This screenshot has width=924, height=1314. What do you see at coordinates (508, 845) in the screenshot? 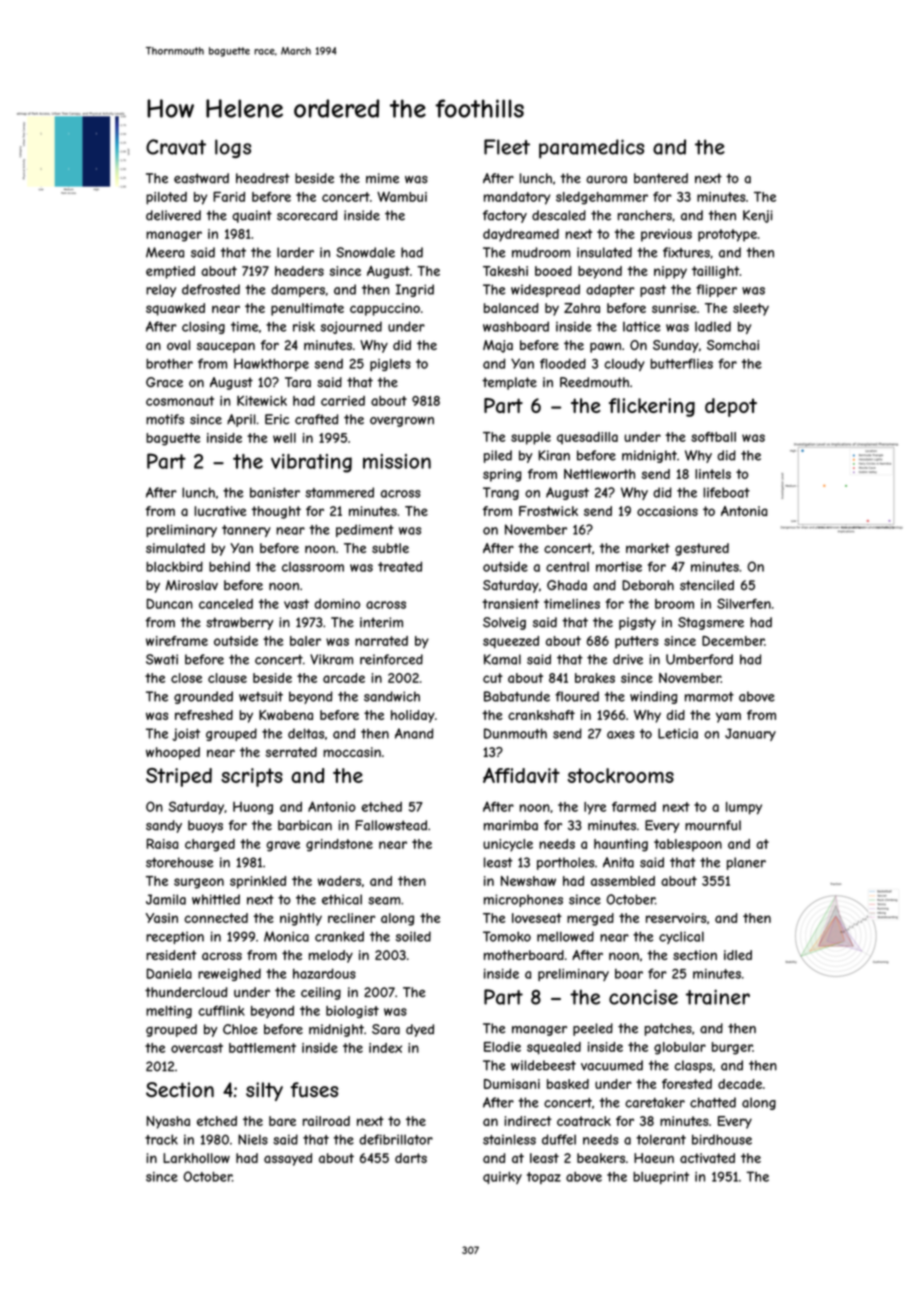
I see `unicycle` at bounding box center [508, 845].
